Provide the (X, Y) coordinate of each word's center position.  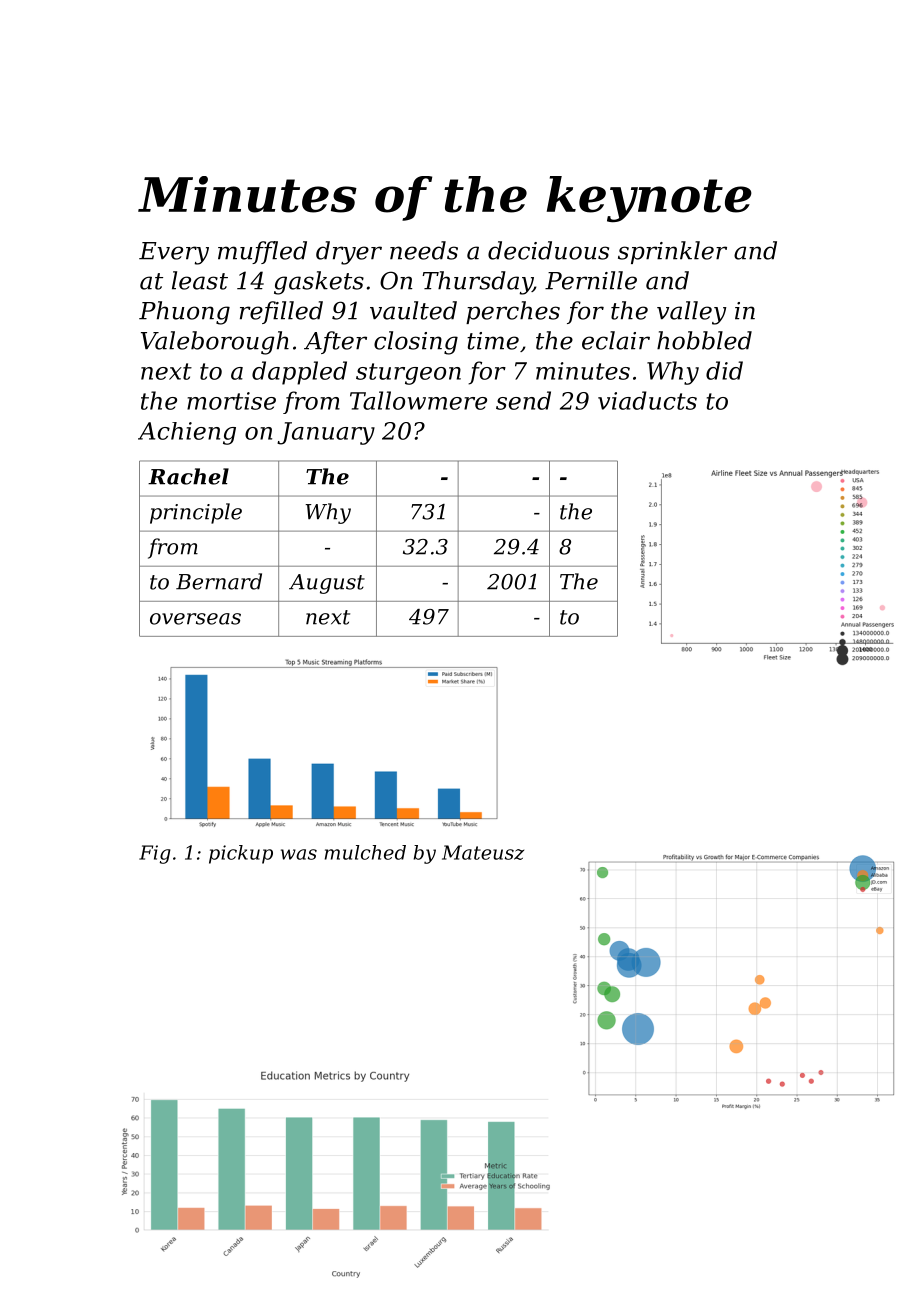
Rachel (188, 476)
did (724, 370)
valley (691, 313)
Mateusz (483, 852)
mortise (231, 401)
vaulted (413, 310)
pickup (241, 854)
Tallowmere (418, 400)
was (299, 854)
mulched (365, 852)
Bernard (219, 581)
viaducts (647, 400)
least (200, 280)
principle (196, 513)
